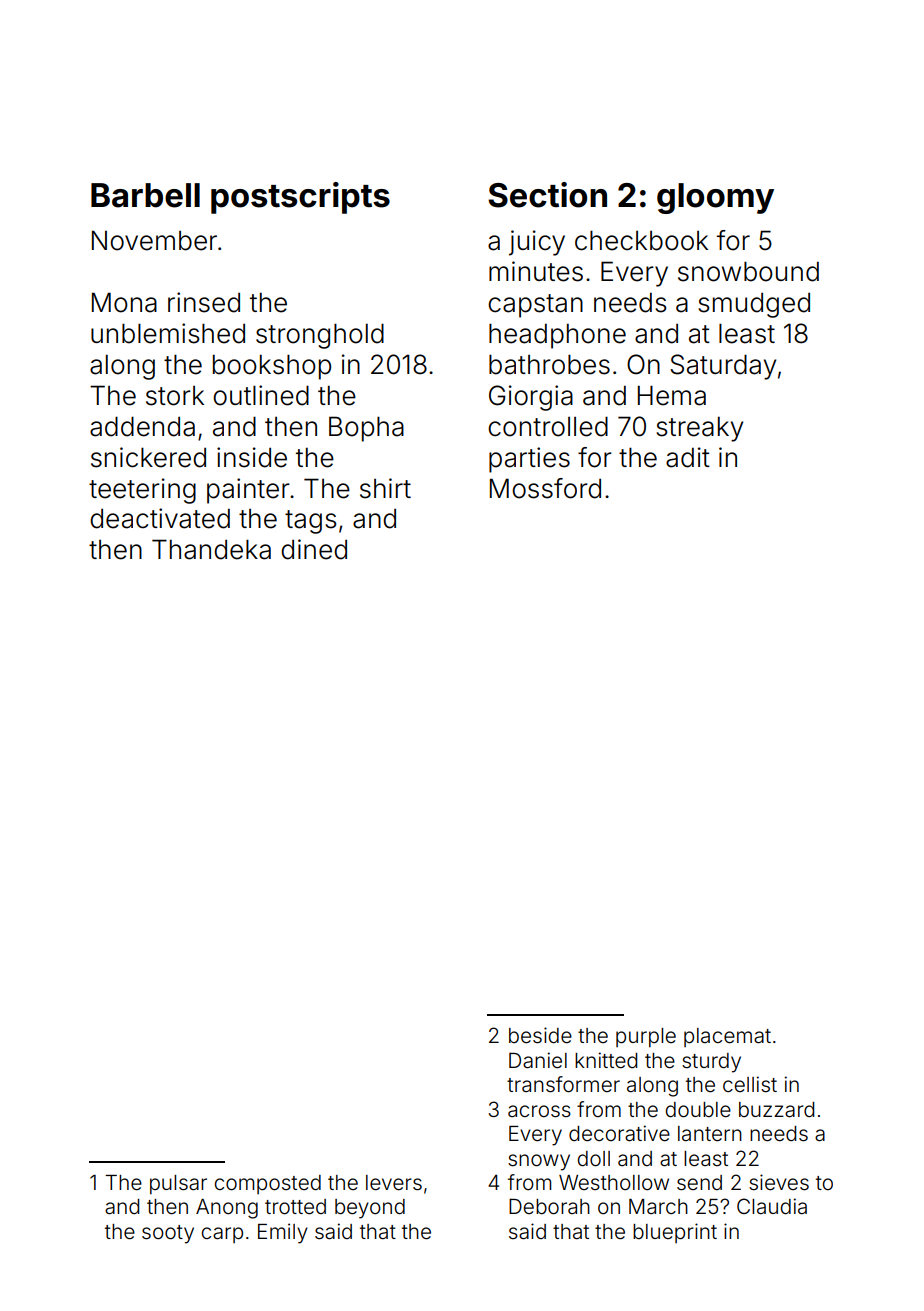 Image resolution: width=924 pixels, height=1311 pixels. I want to click on Thandeka, so click(211, 549).
